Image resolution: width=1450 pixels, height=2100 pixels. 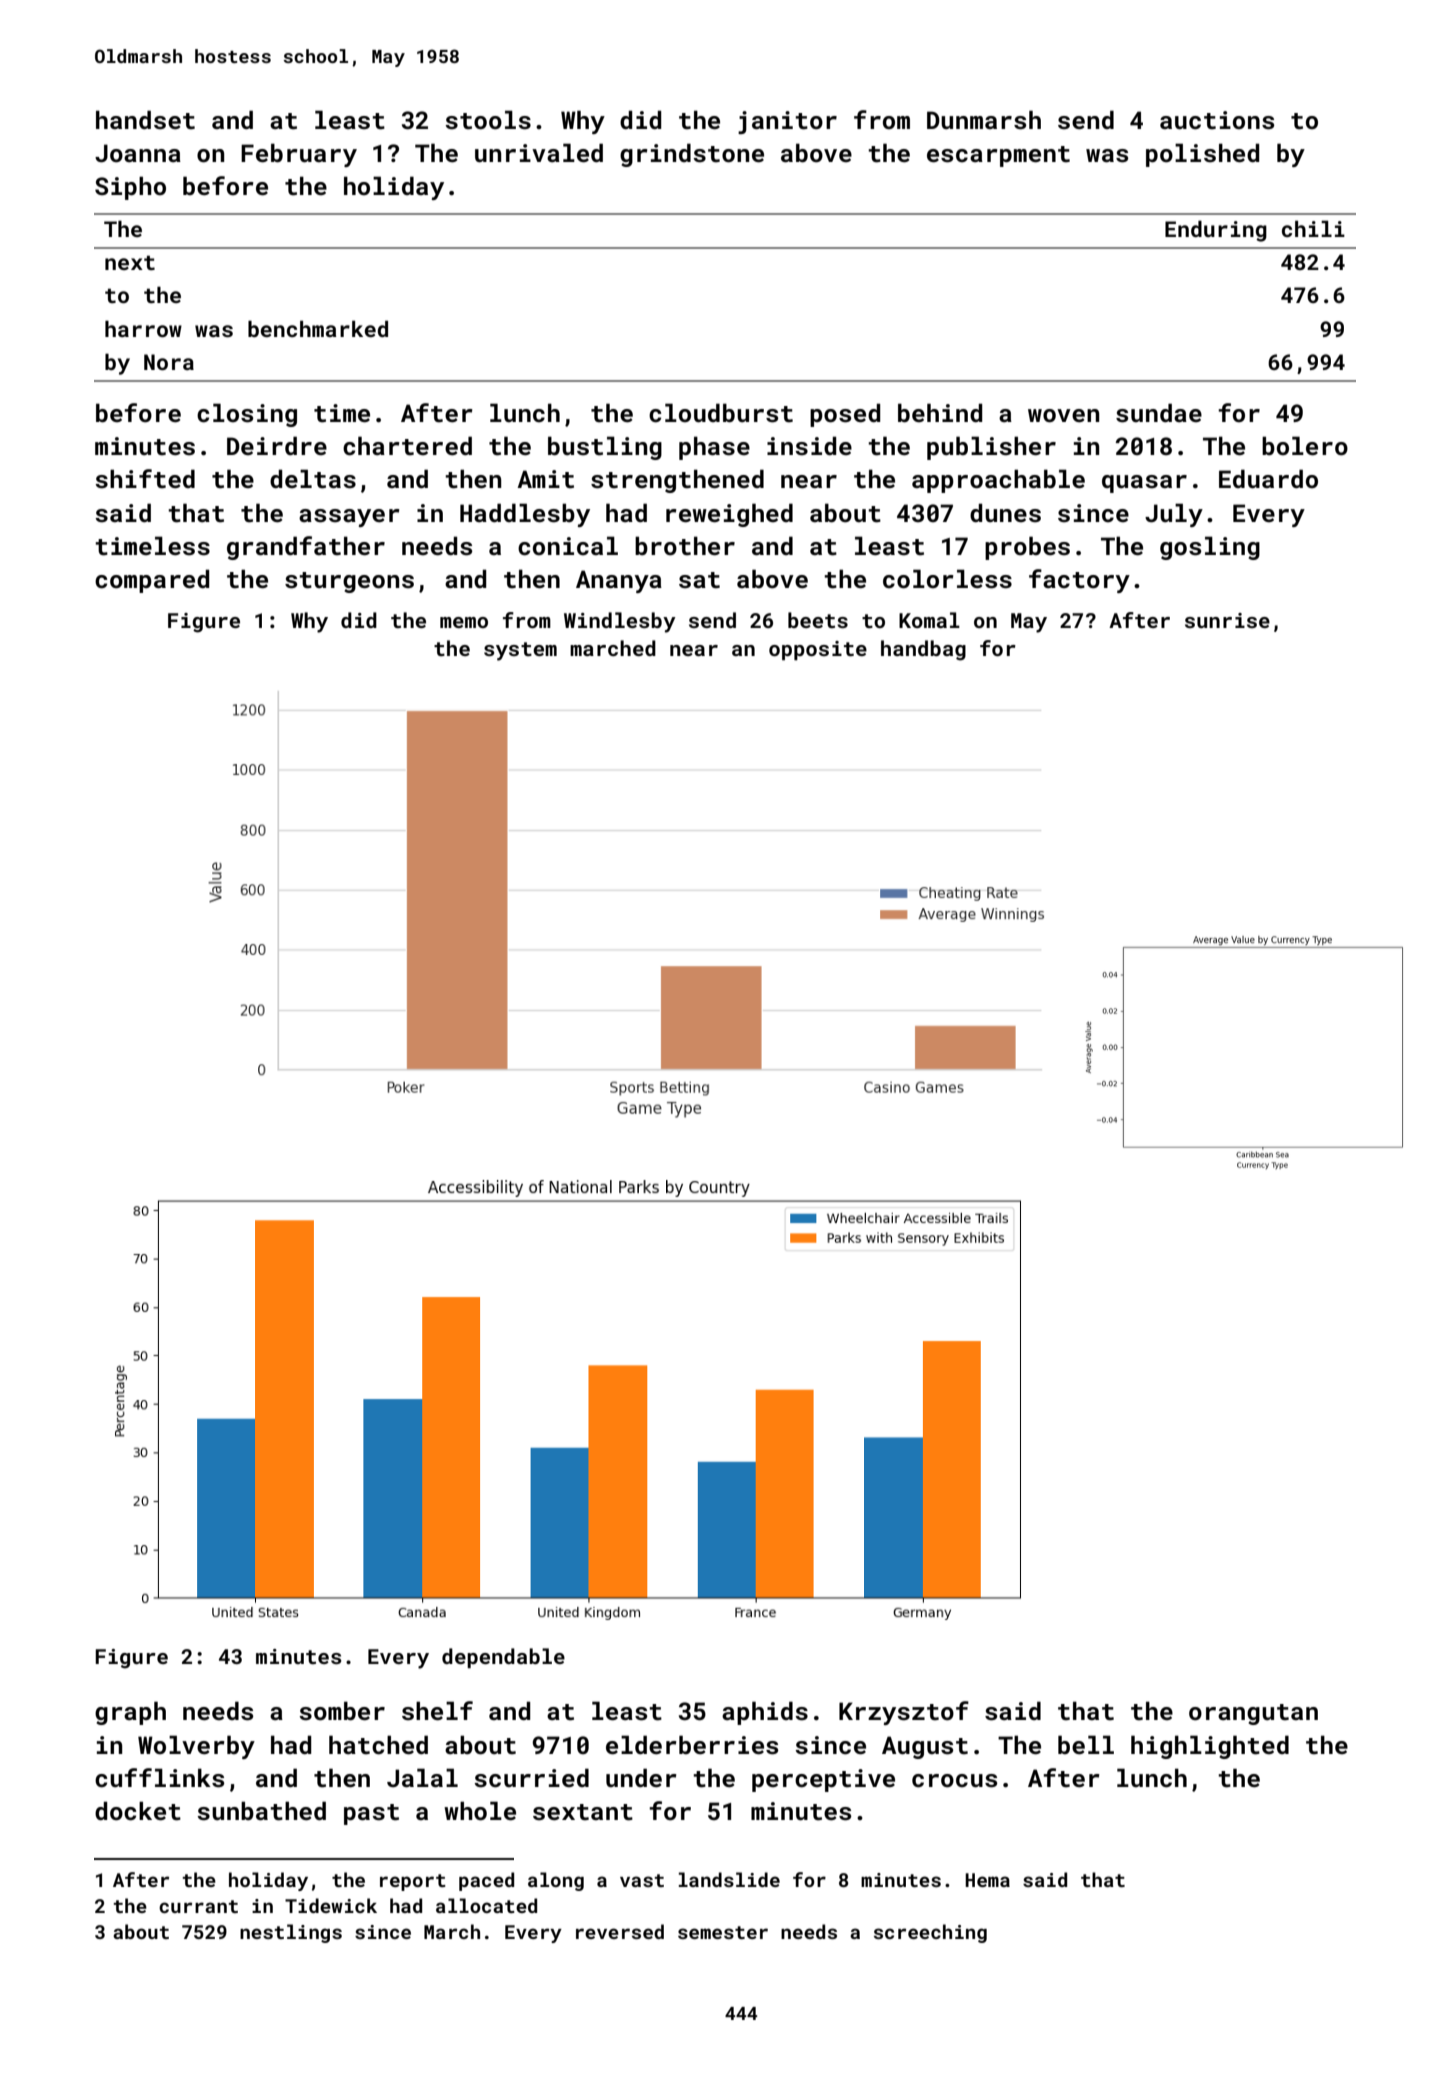 What do you see at coordinates (1227, 620) in the image?
I see `sunrise` at bounding box center [1227, 620].
